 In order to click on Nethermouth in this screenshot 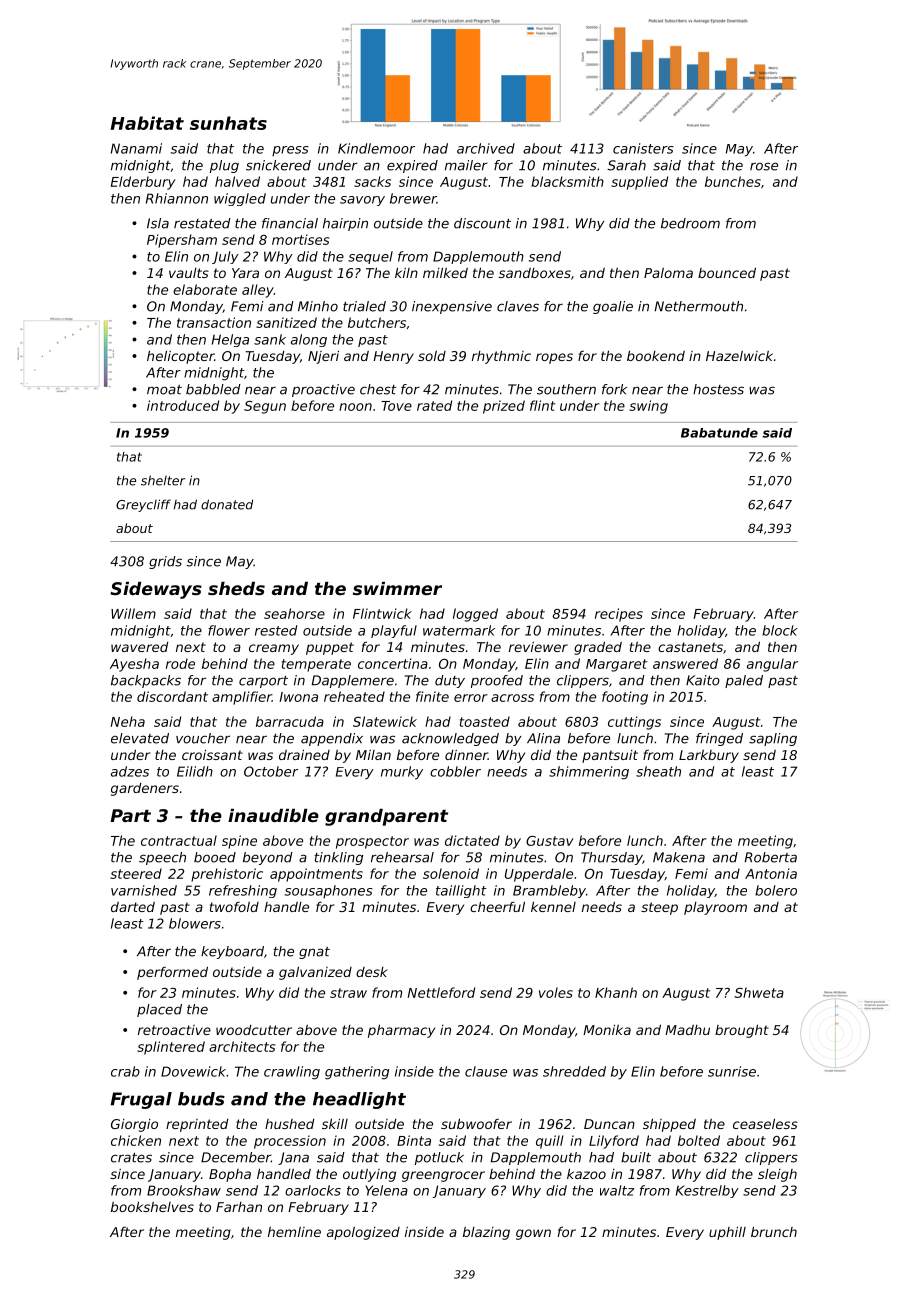, I will do `click(699, 306)`.
